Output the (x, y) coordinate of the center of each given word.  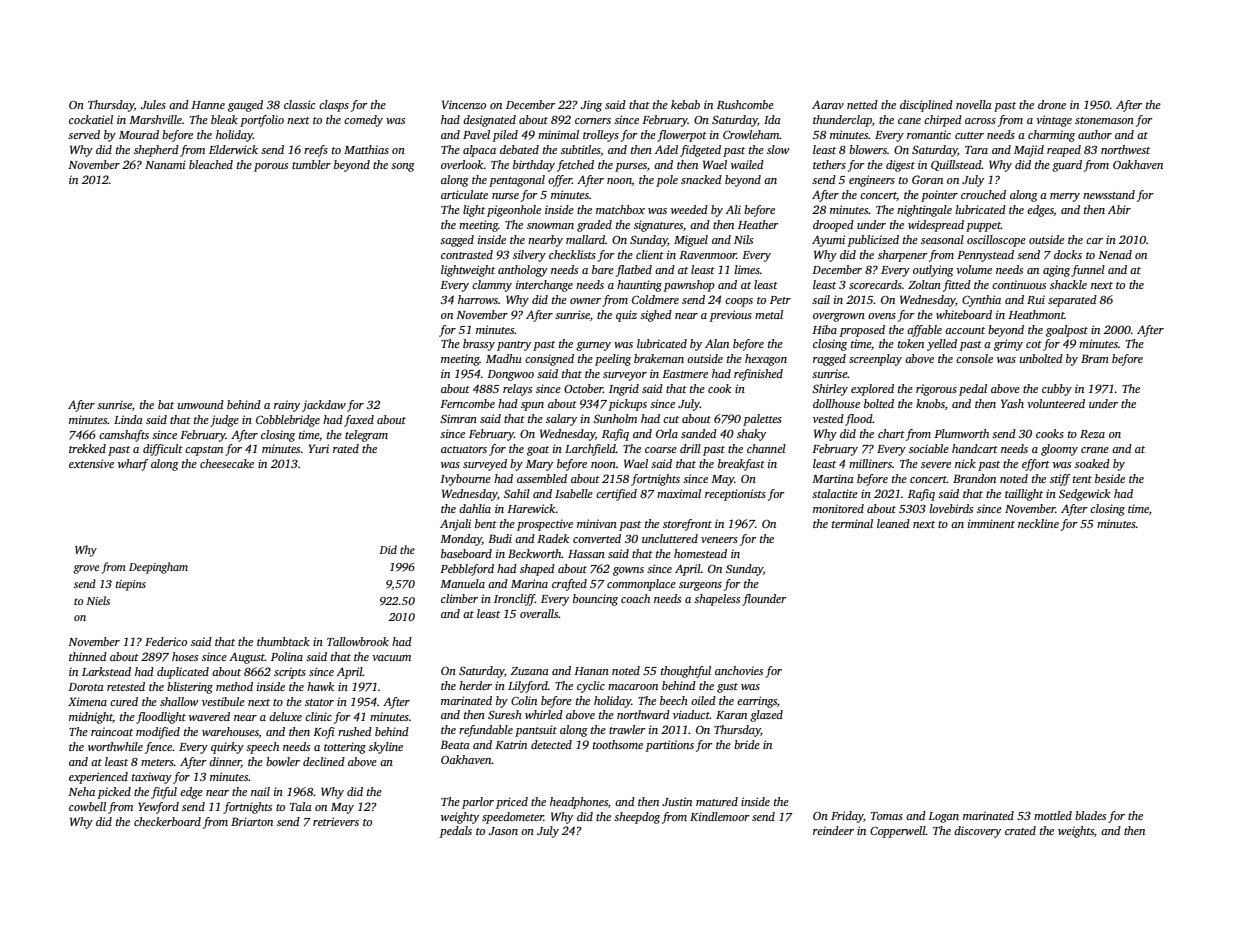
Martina (833, 478)
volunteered (1056, 403)
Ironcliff (514, 600)
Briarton (252, 821)
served (84, 134)
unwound (201, 404)
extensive (91, 463)
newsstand (1109, 194)
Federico (166, 641)
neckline (1038, 523)
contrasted (467, 254)
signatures (658, 226)
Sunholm (615, 418)
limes (747, 269)
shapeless (717, 600)
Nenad (1115, 254)
